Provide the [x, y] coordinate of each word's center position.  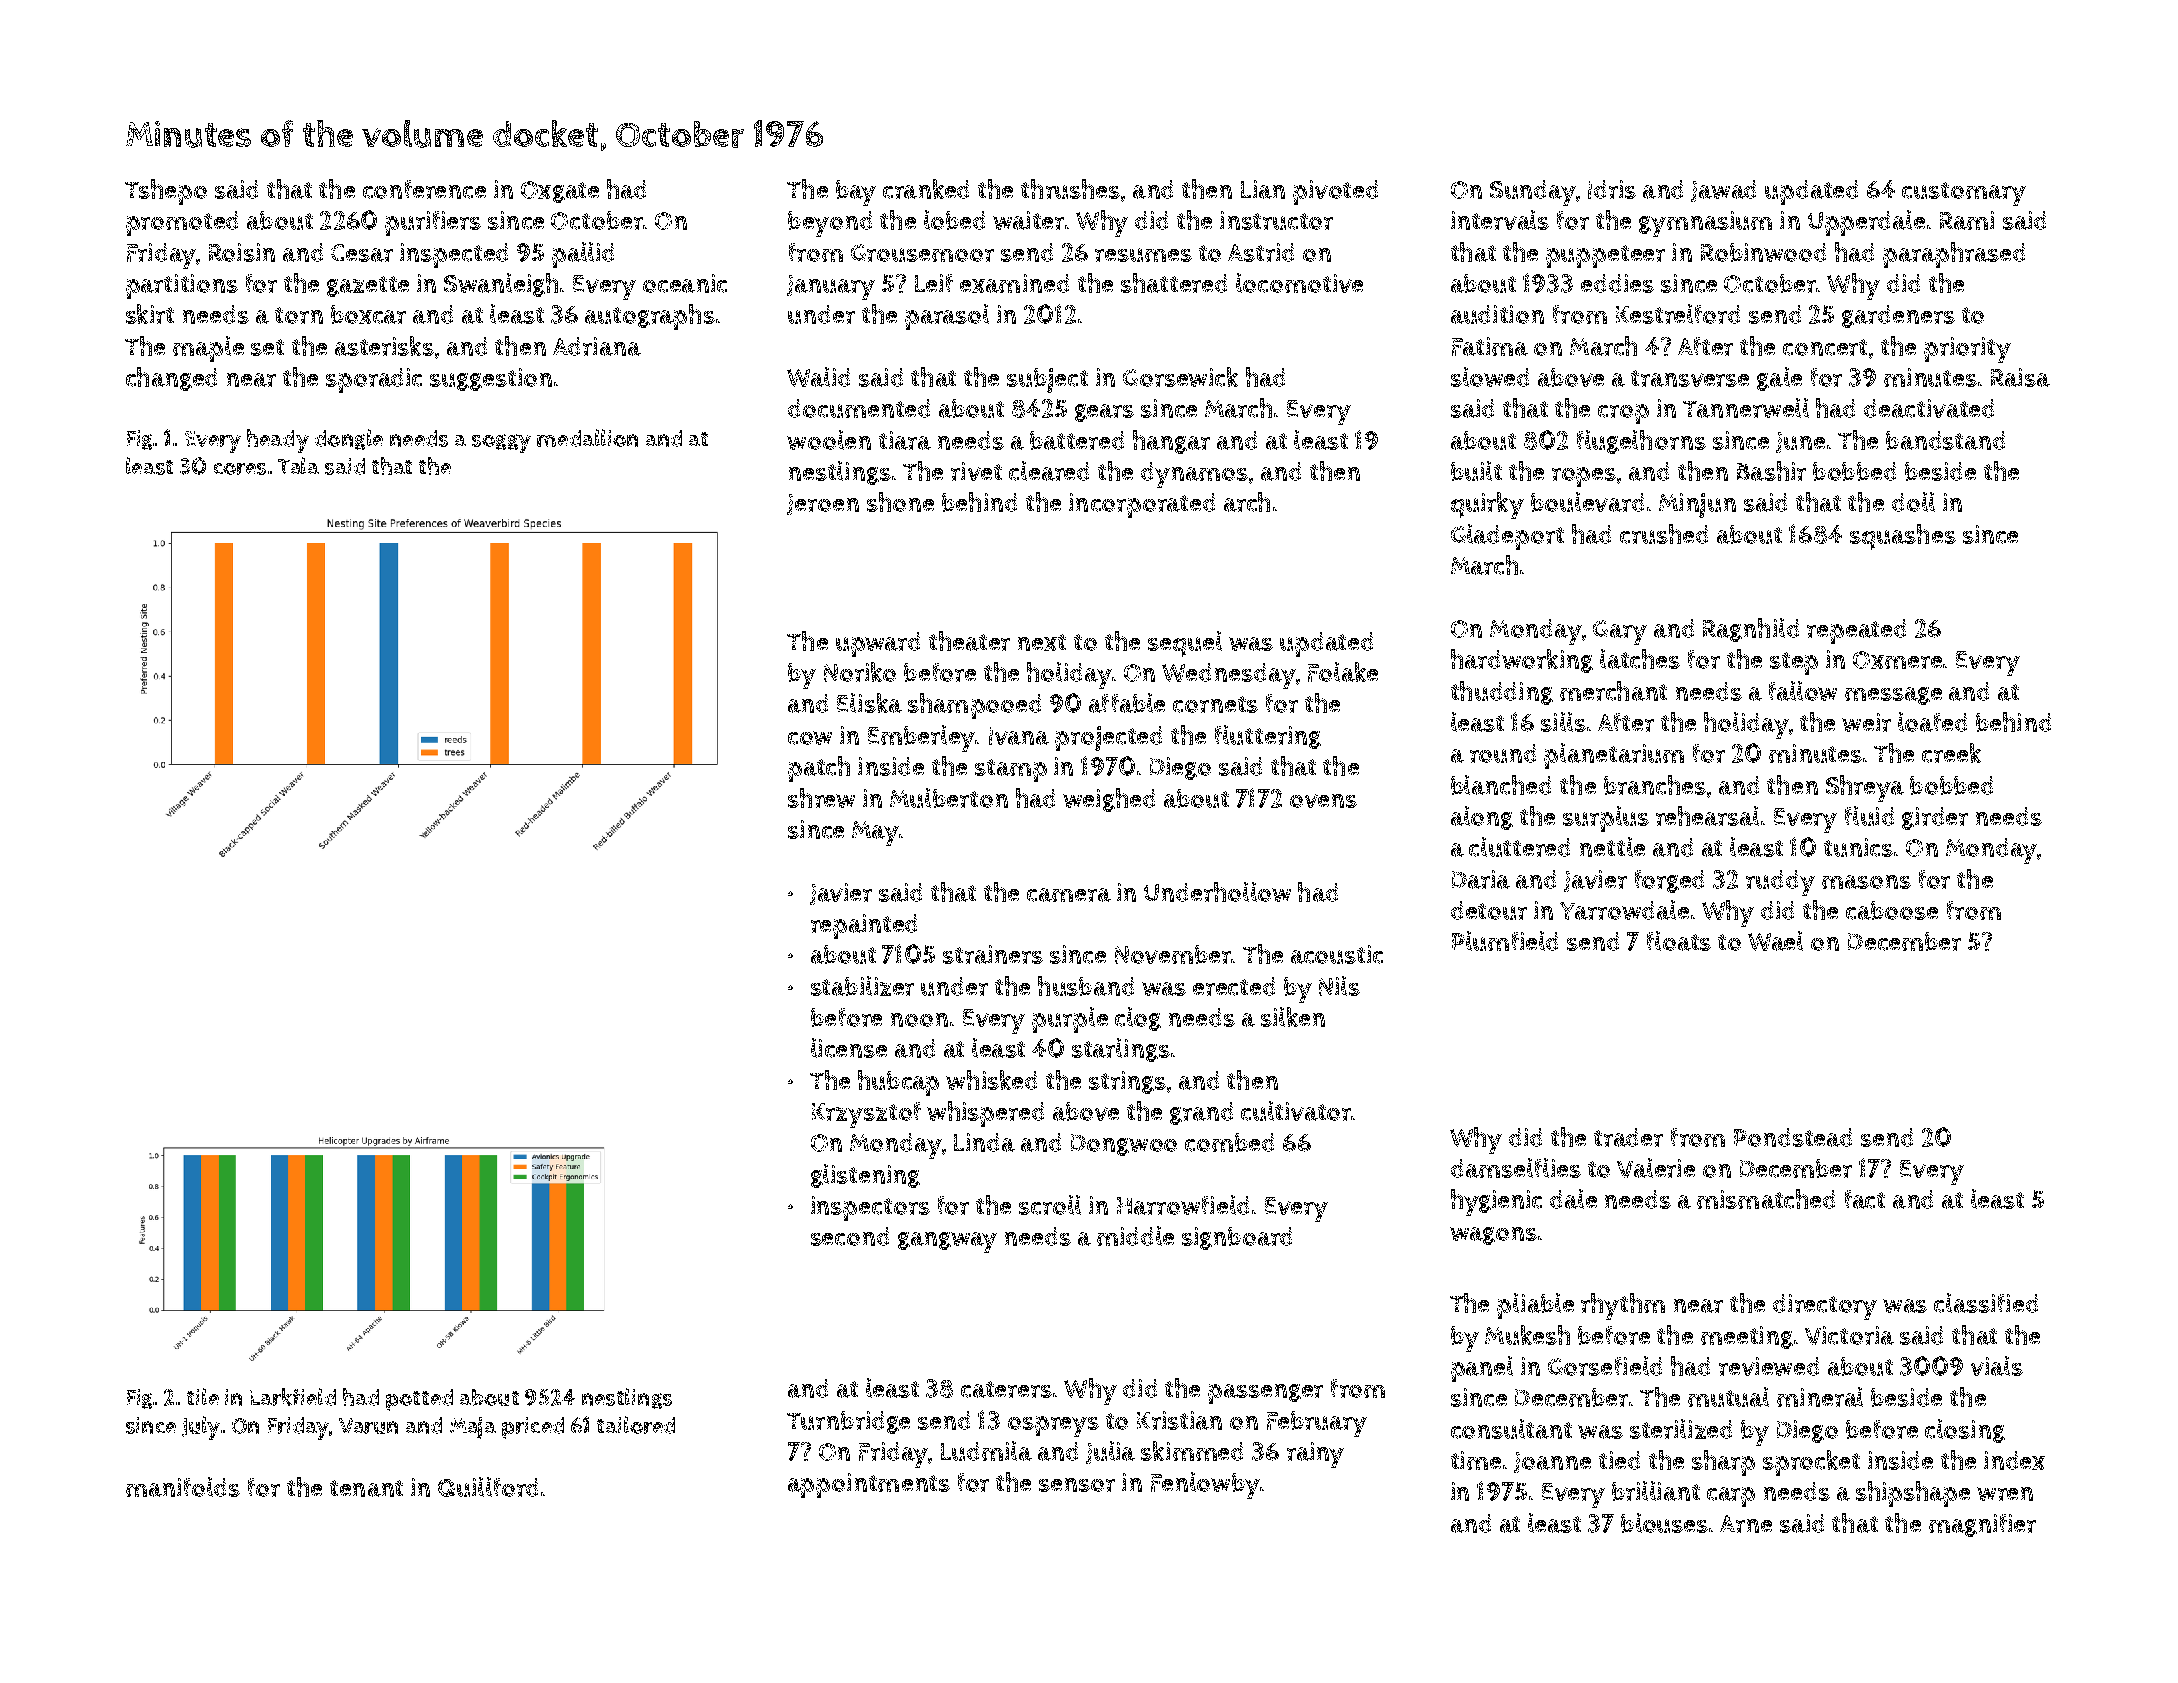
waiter [1028, 220]
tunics [1858, 847]
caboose [1892, 910]
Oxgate [560, 192]
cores [240, 469]
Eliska [869, 703]
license [849, 1048]
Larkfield [293, 1397]
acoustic [1337, 954]
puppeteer [1605, 256]
